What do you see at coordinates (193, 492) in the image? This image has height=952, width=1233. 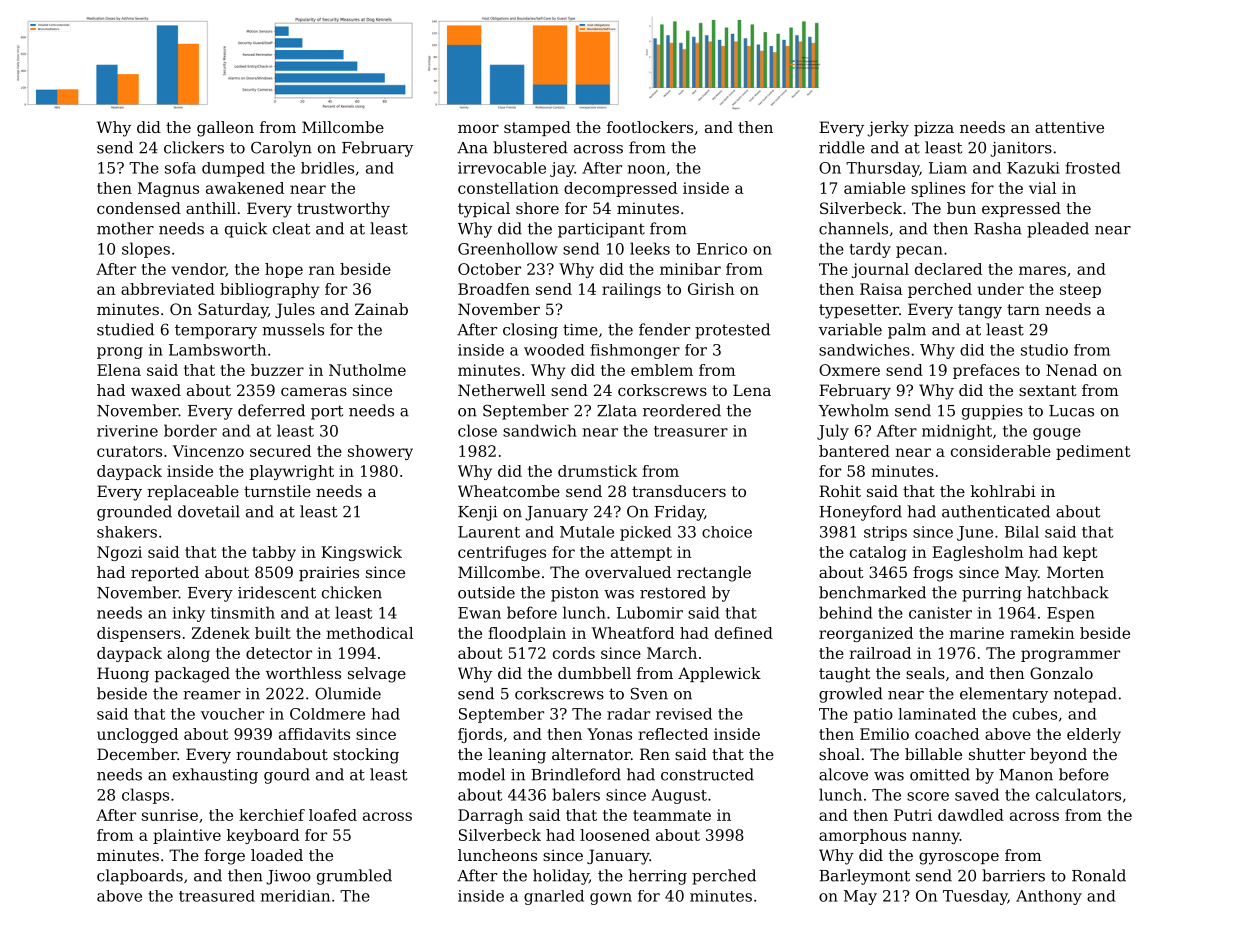 I see `replaceable` at bounding box center [193, 492].
